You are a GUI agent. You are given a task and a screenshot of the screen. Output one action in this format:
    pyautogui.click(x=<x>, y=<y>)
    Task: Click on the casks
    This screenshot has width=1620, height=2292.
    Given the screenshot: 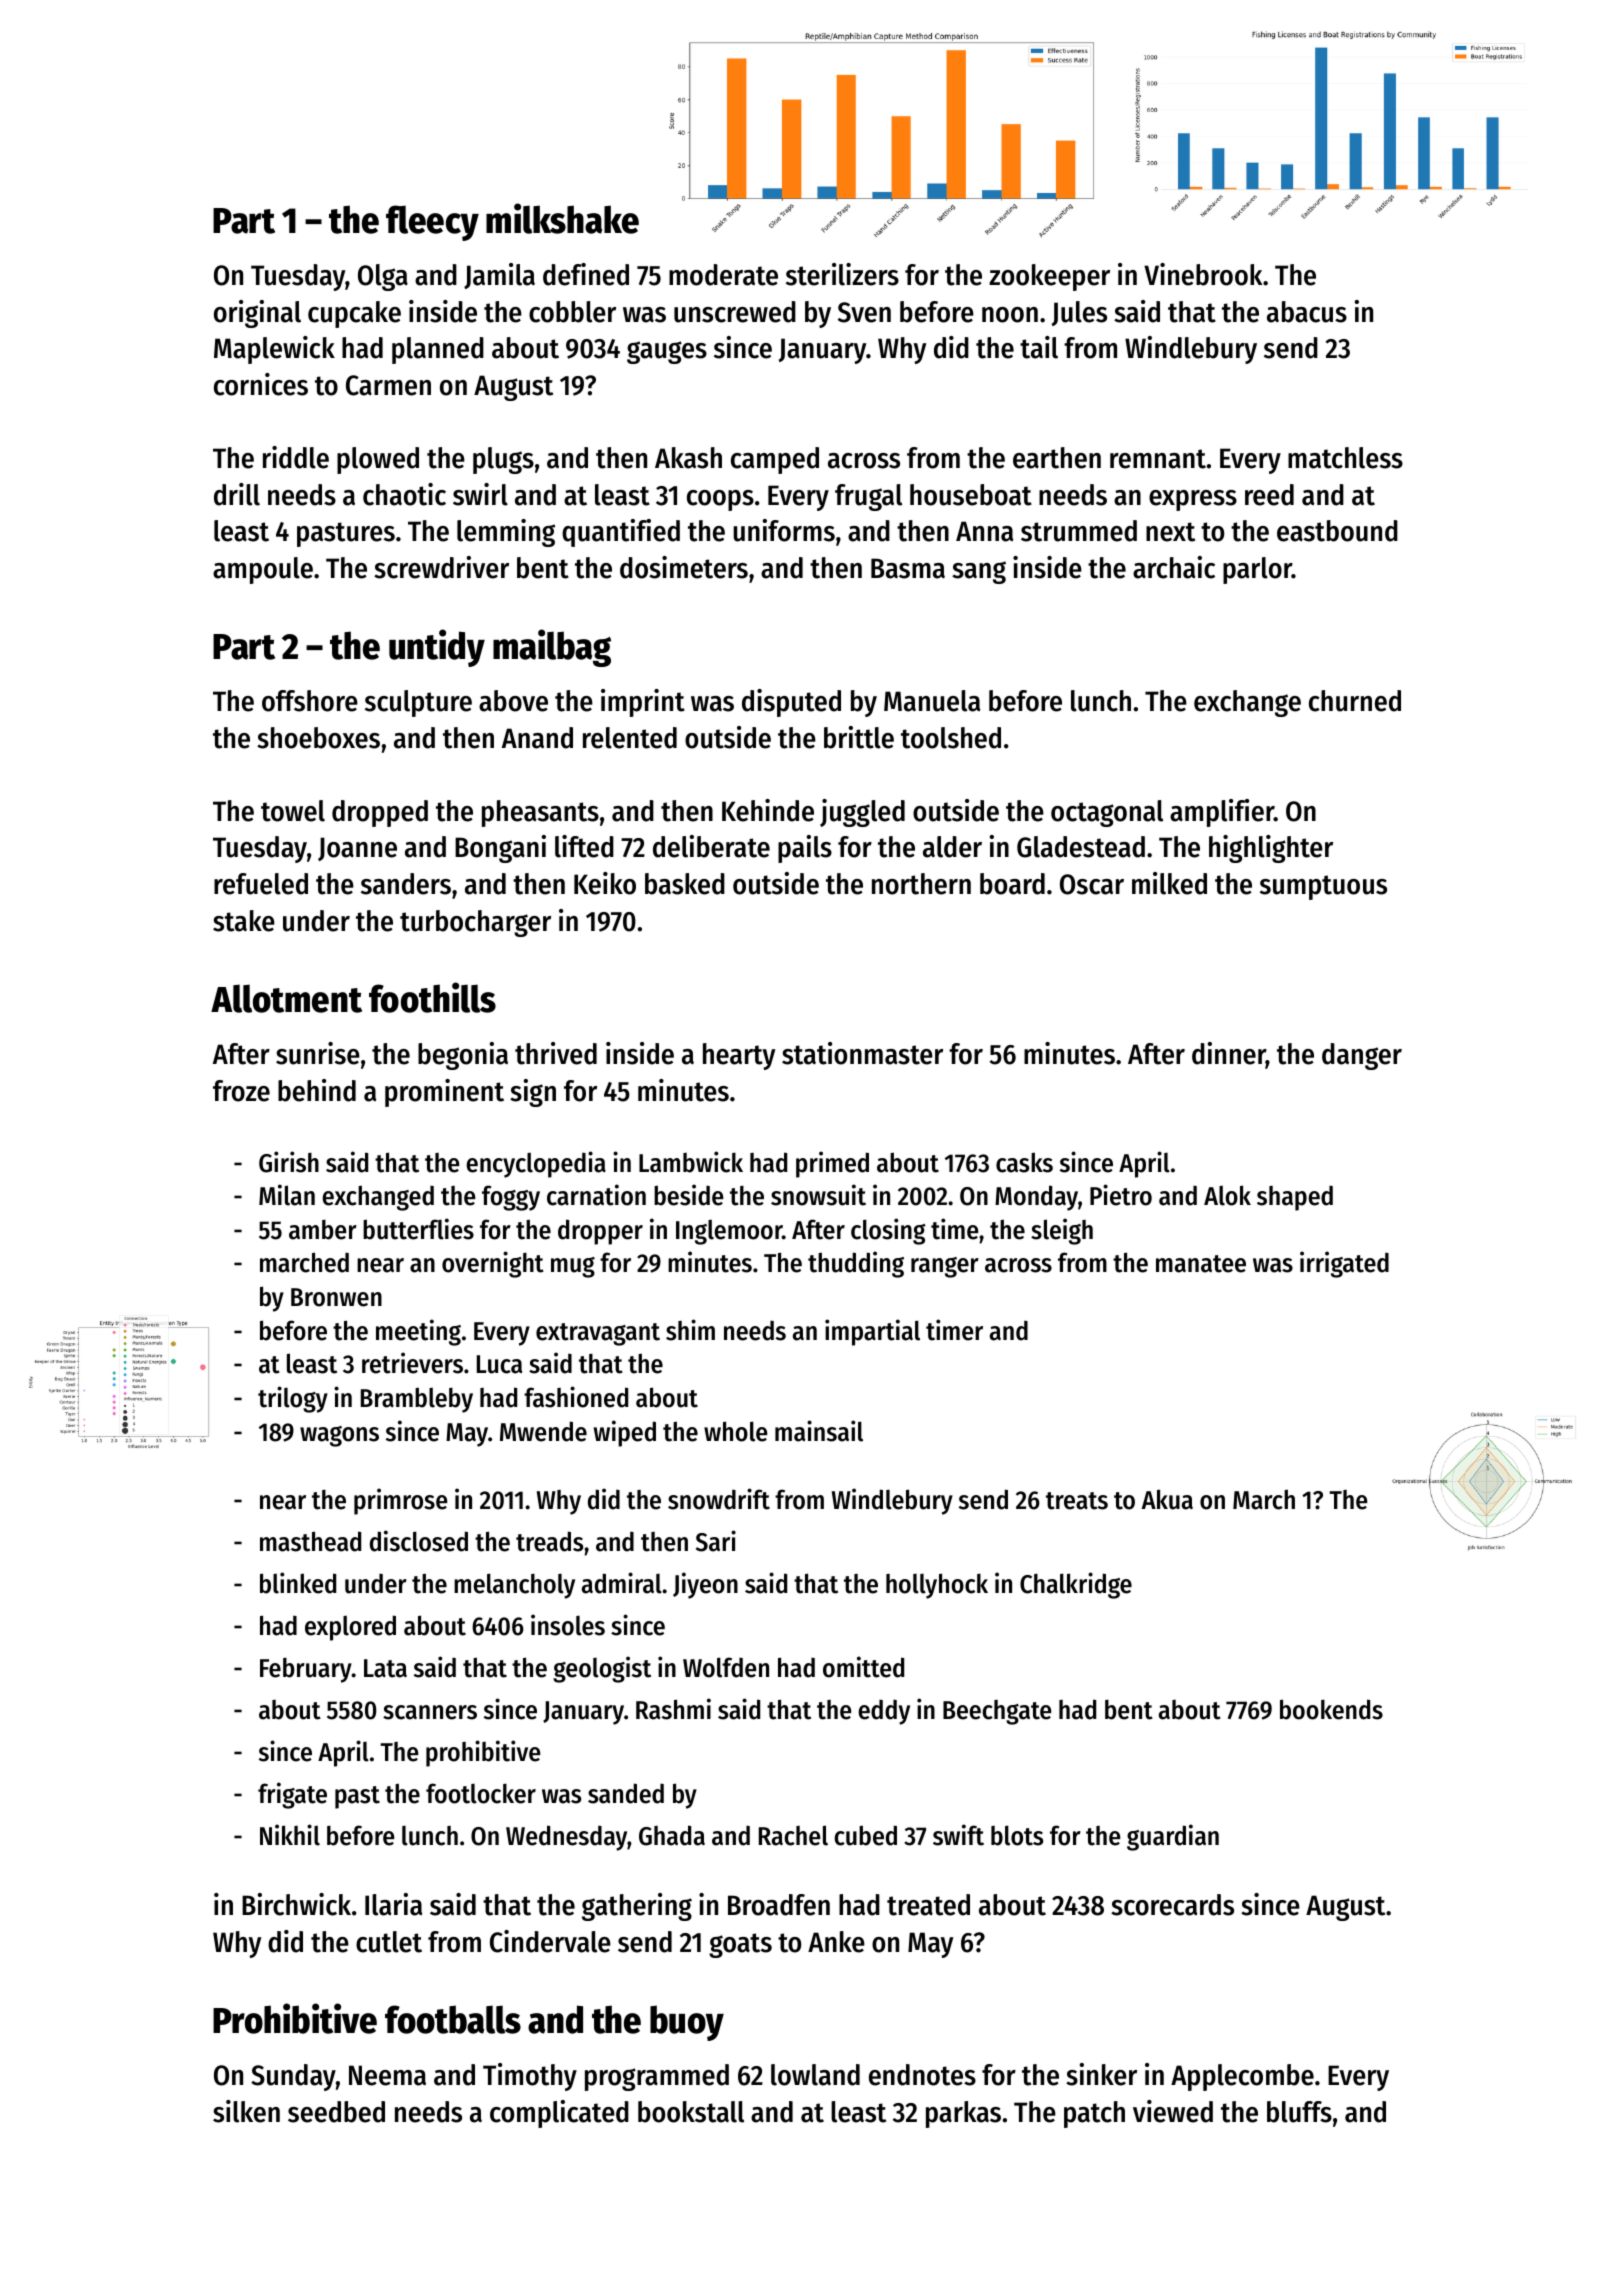 What is the action you would take?
    pyautogui.click(x=1024, y=1162)
